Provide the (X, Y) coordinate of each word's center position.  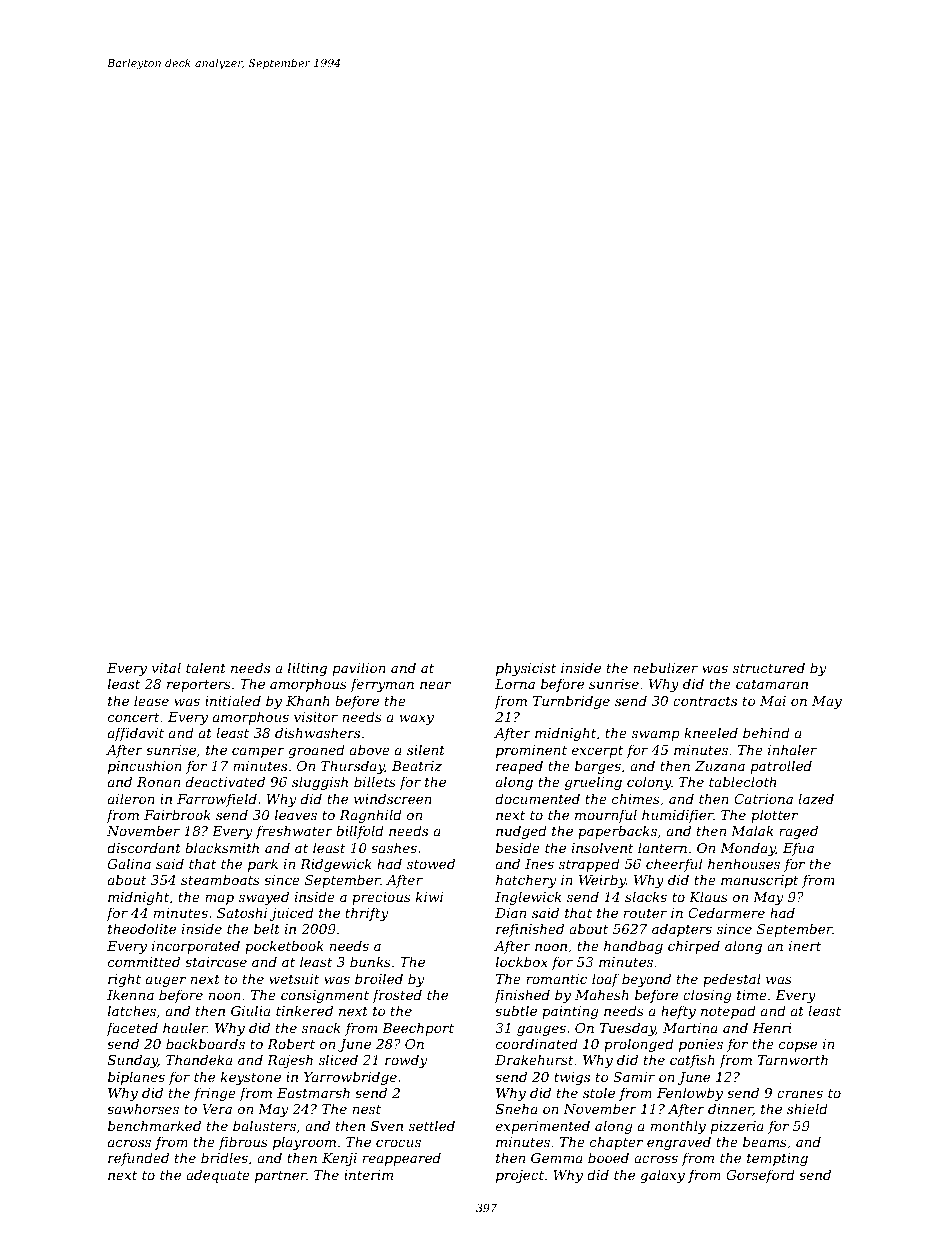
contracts (705, 701)
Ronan (158, 782)
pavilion (359, 669)
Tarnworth (793, 1059)
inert (805, 946)
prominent (531, 751)
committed (144, 961)
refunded (138, 1159)
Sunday (133, 1061)
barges (598, 767)
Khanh (308, 700)
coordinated (537, 1043)
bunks (370, 961)
